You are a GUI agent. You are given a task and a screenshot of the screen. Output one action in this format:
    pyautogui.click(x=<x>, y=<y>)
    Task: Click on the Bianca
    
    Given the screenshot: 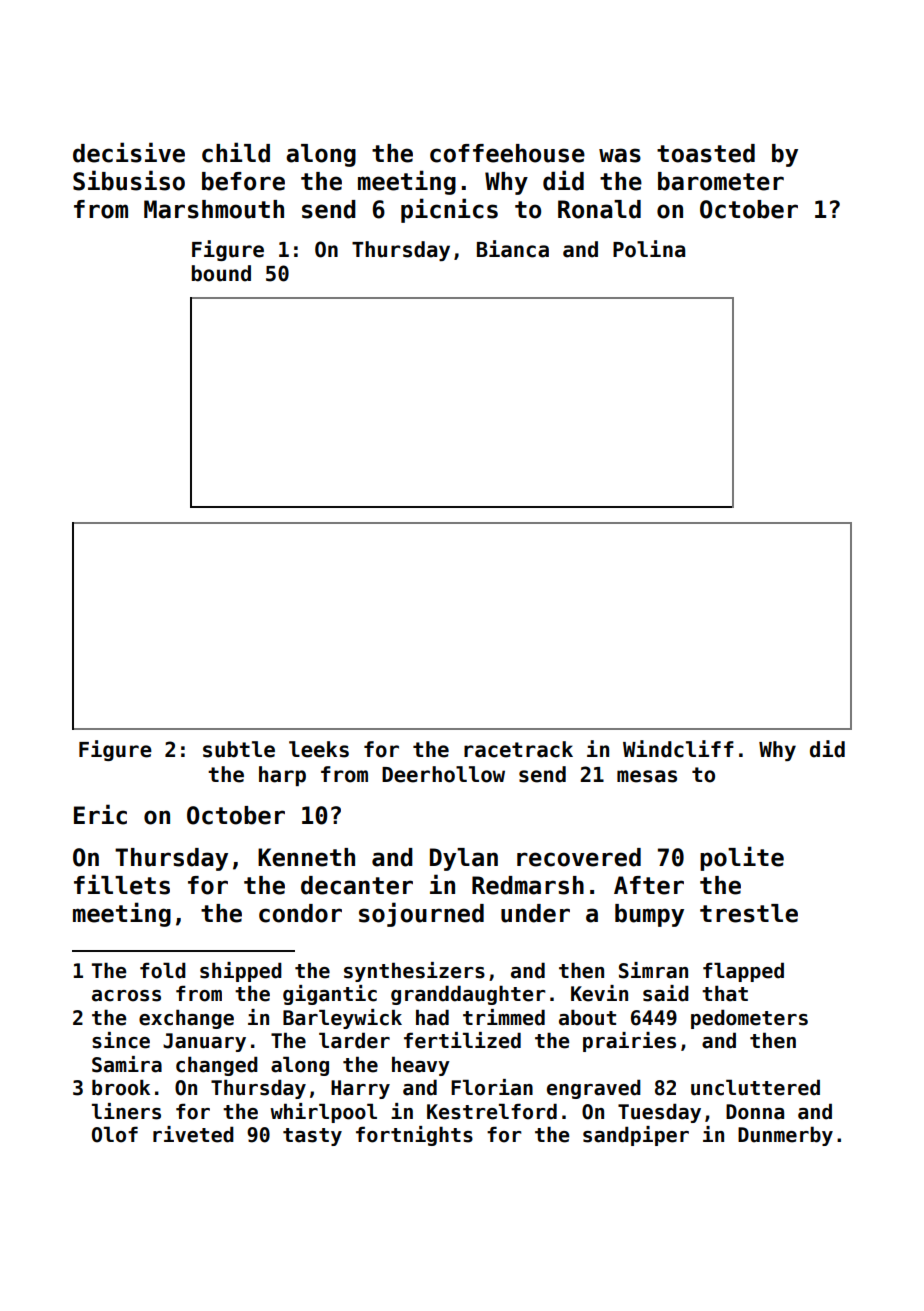 What is the action you would take?
    pyautogui.click(x=513, y=249)
